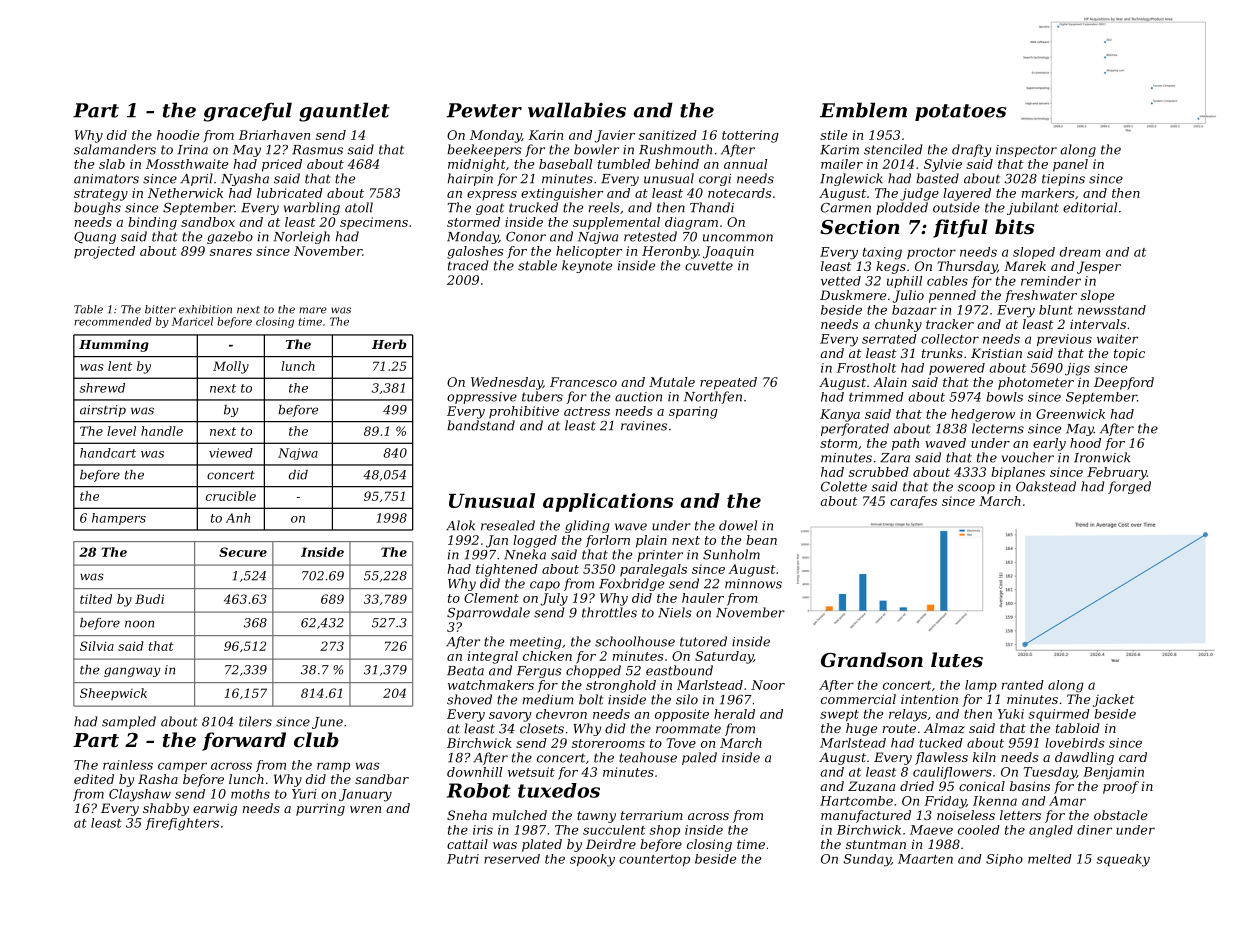 Image resolution: width=1233 pixels, height=952 pixels. What do you see at coordinates (243, 552) in the page?
I see `Secure` at bounding box center [243, 552].
